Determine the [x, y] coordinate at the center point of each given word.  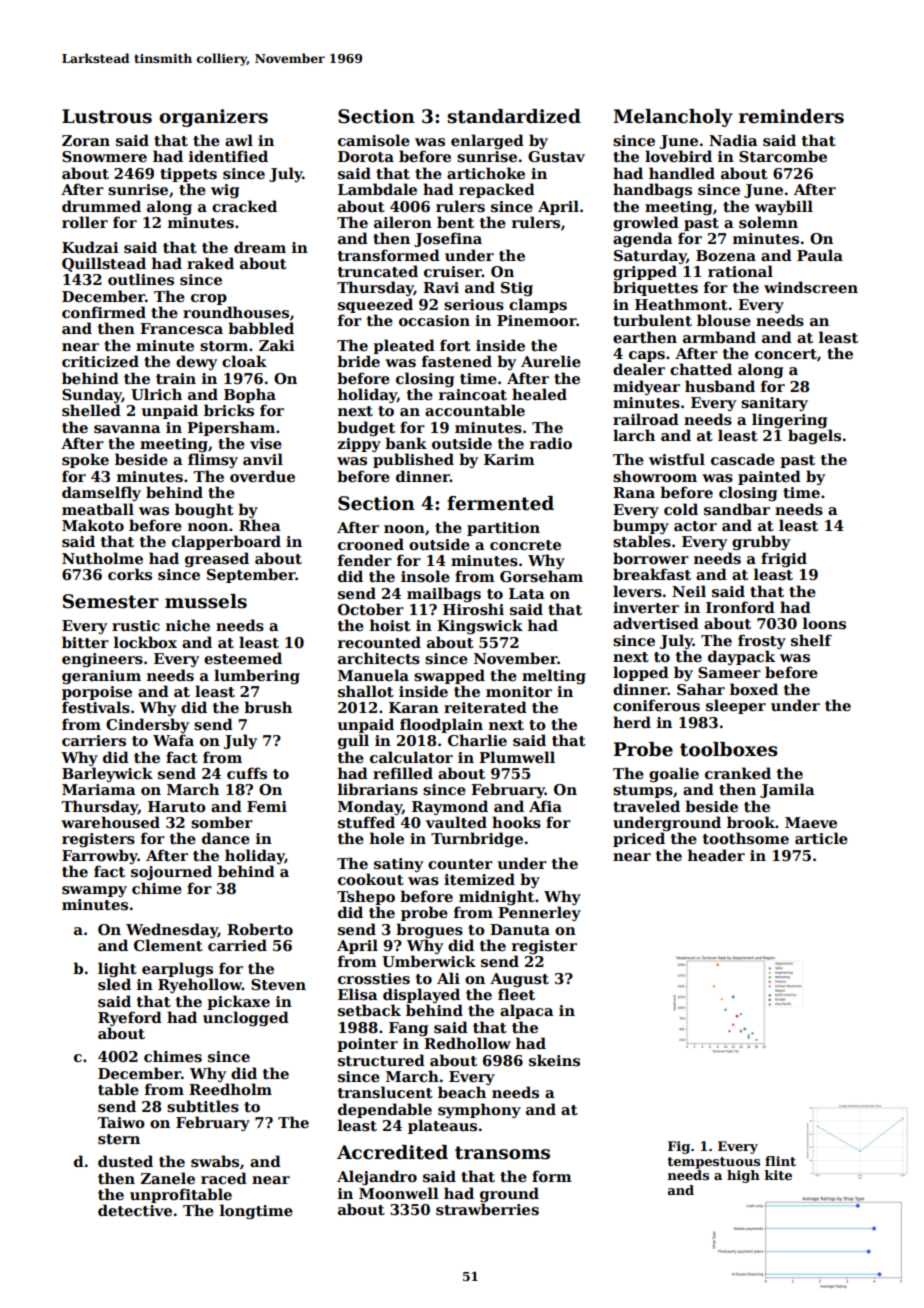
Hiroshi [473, 609]
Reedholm [230, 1089]
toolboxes [729, 749]
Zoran [86, 140]
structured [381, 1060]
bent [455, 222]
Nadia [733, 140]
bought [204, 510]
